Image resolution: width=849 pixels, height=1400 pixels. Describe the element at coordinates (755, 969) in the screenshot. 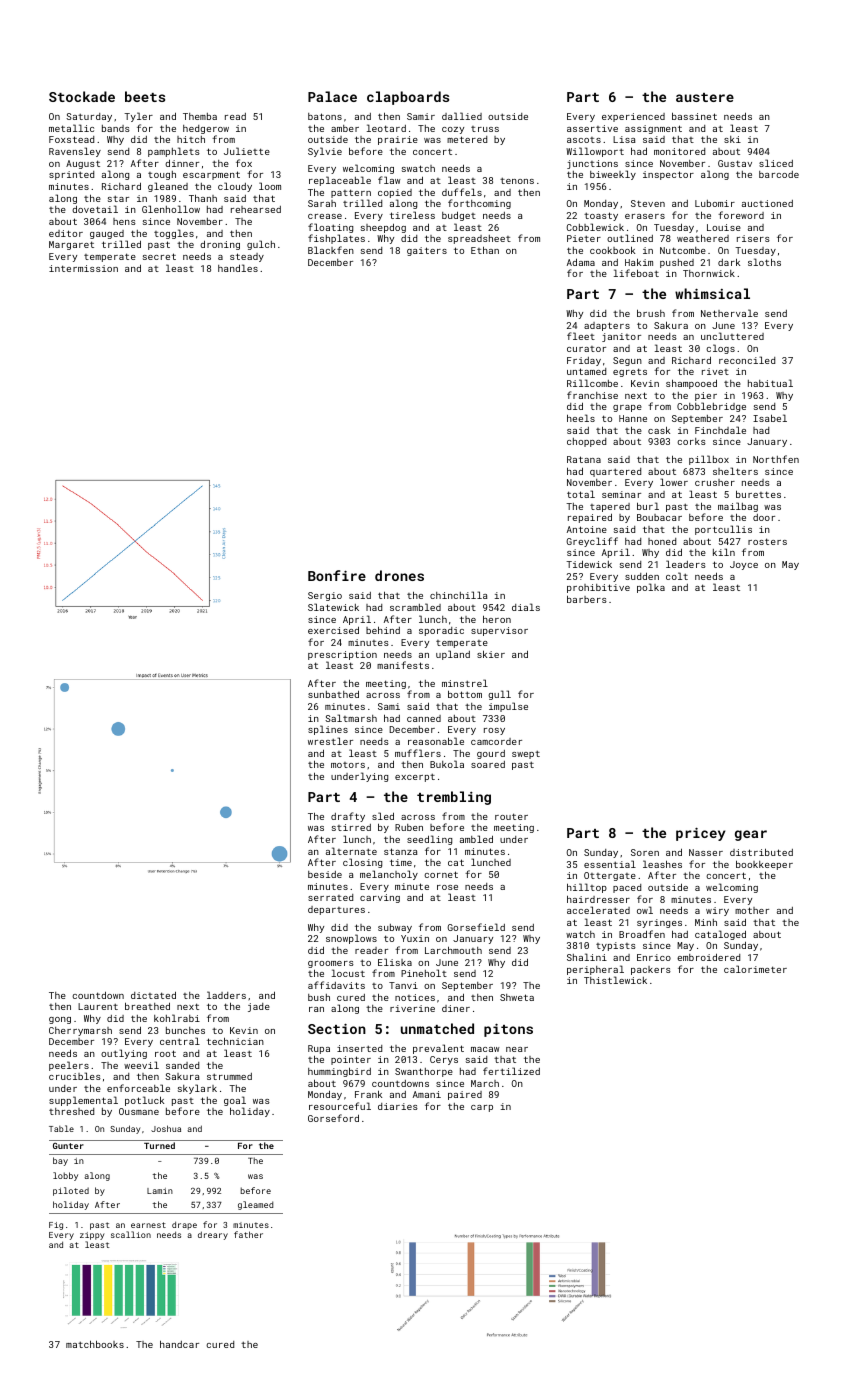

I see `calorimeter` at that location.
